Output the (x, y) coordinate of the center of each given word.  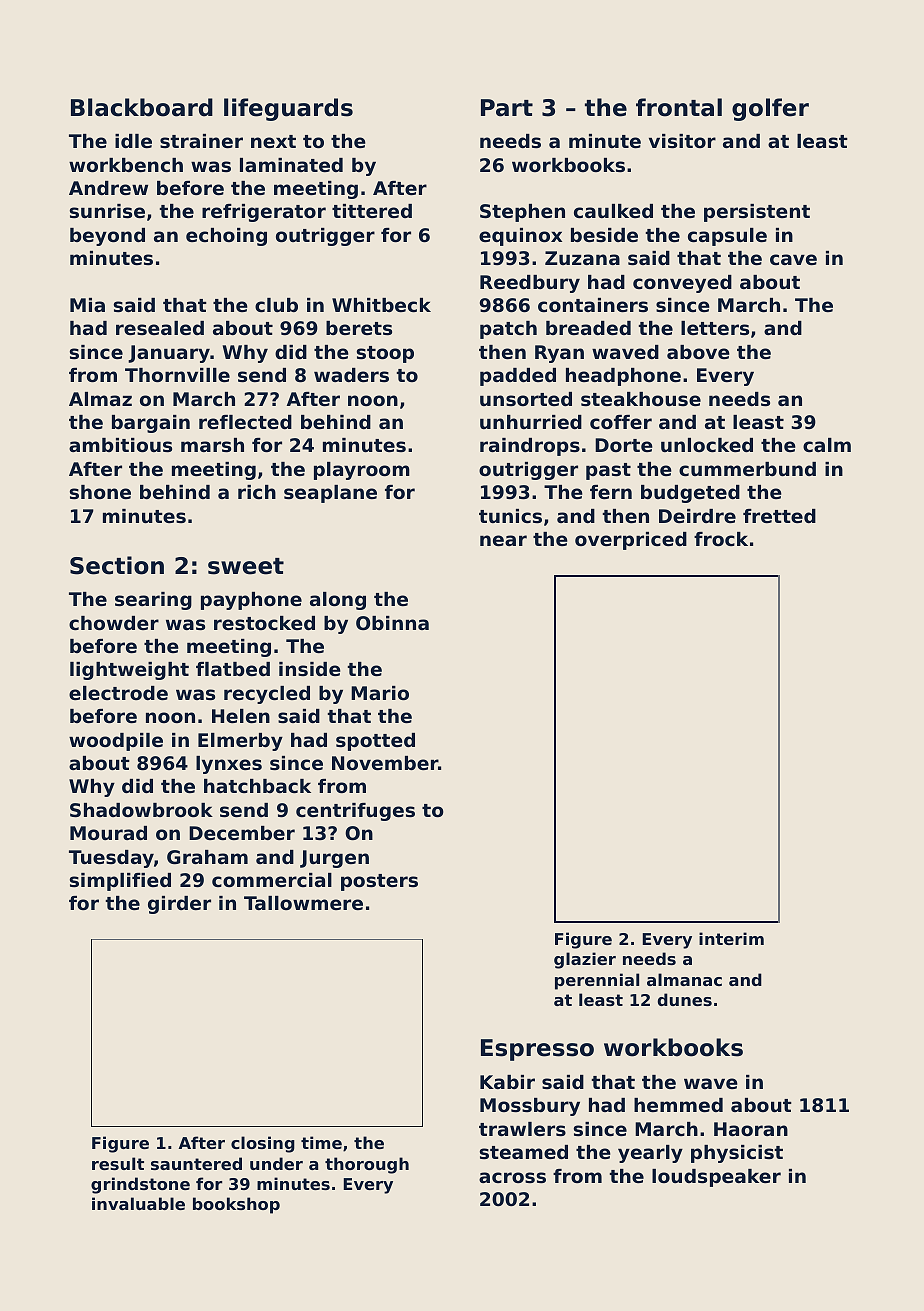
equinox (520, 237)
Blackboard (142, 107)
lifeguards (288, 109)
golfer (770, 109)
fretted (779, 516)
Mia (87, 305)
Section (117, 565)
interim (731, 938)
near (503, 541)
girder (179, 905)
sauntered (196, 1163)
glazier (585, 960)
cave (793, 260)
